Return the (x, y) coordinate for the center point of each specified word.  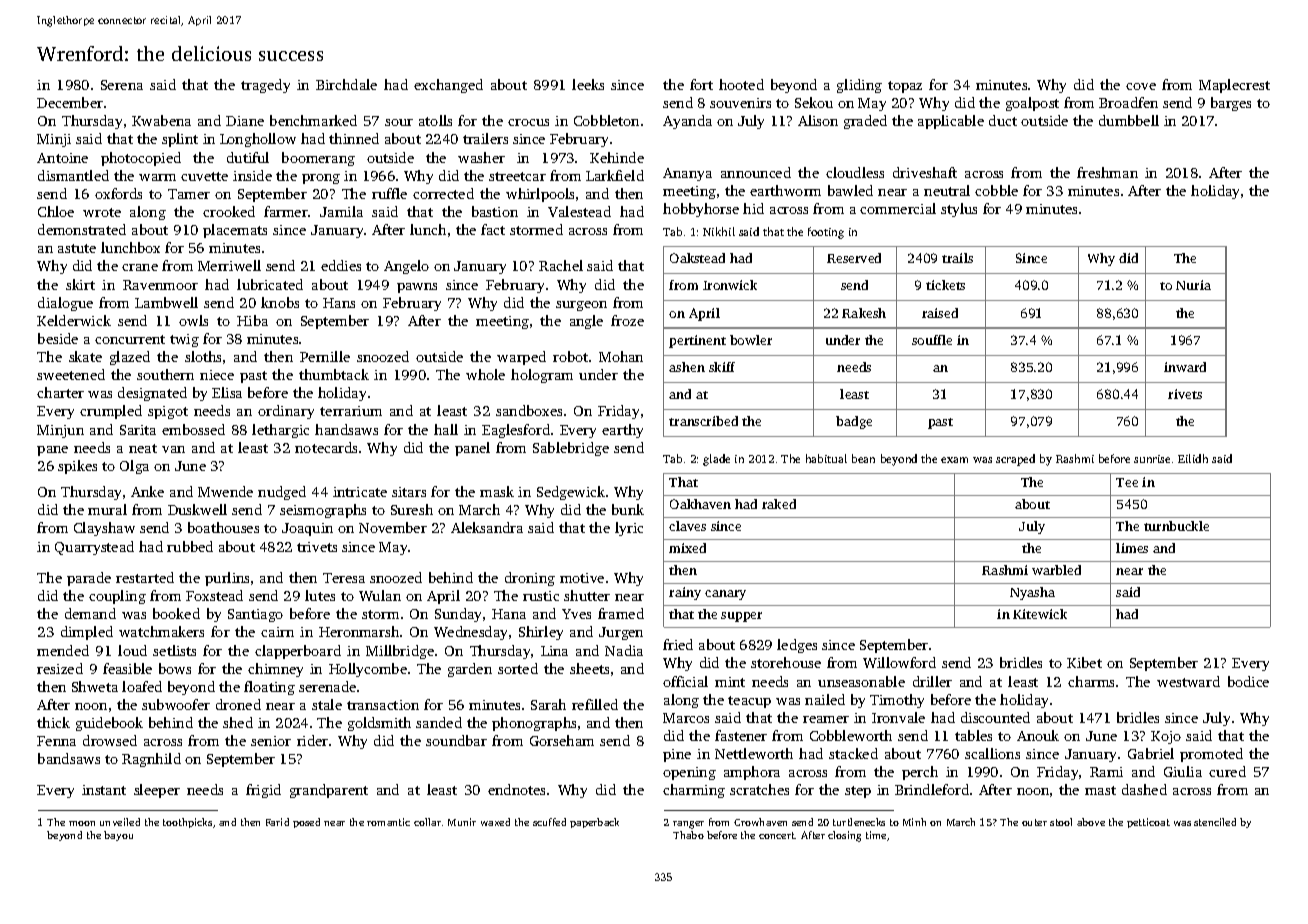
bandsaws (69, 758)
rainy (685, 593)
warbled (1056, 570)
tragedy (265, 86)
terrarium (351, 411)
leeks (588, 84)
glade (716, 460)
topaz (905, 87)
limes (1132, 548)
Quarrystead (94, 548)
